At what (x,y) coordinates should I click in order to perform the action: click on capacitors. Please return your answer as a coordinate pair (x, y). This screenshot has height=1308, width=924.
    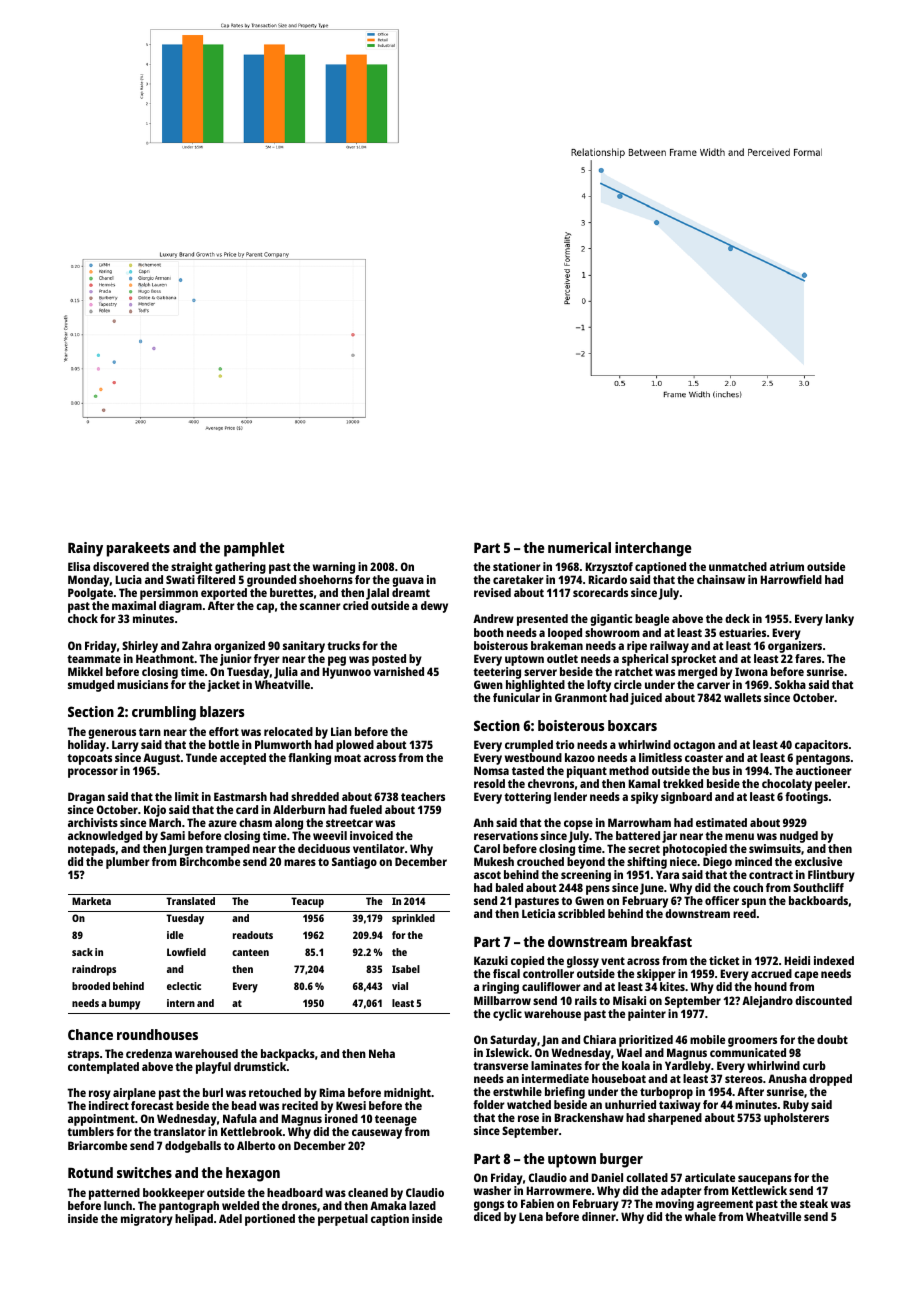
    Looking at the image, I should click on (821, 746).
